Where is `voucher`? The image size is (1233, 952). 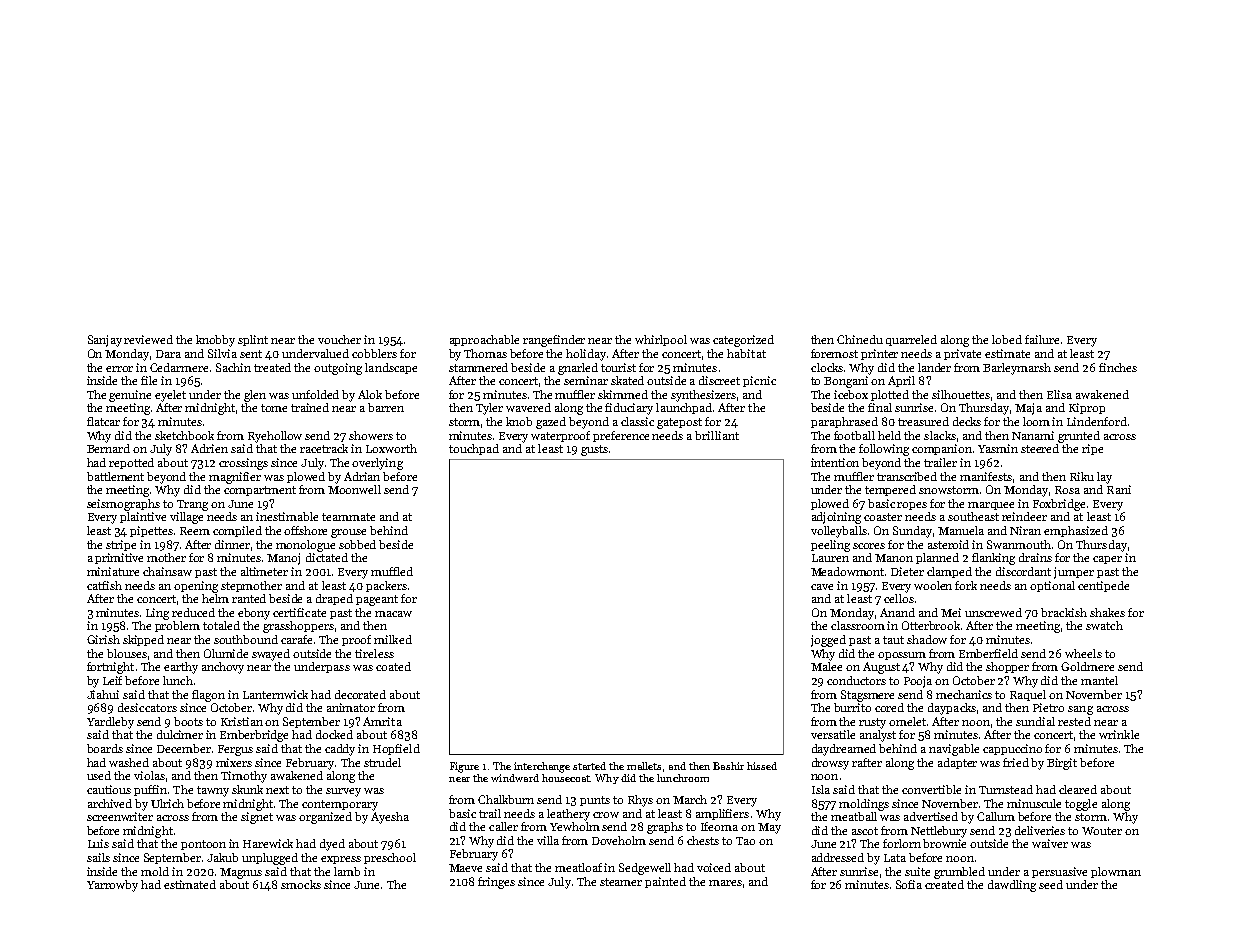
voucher is located at coordinates (339, 339).
